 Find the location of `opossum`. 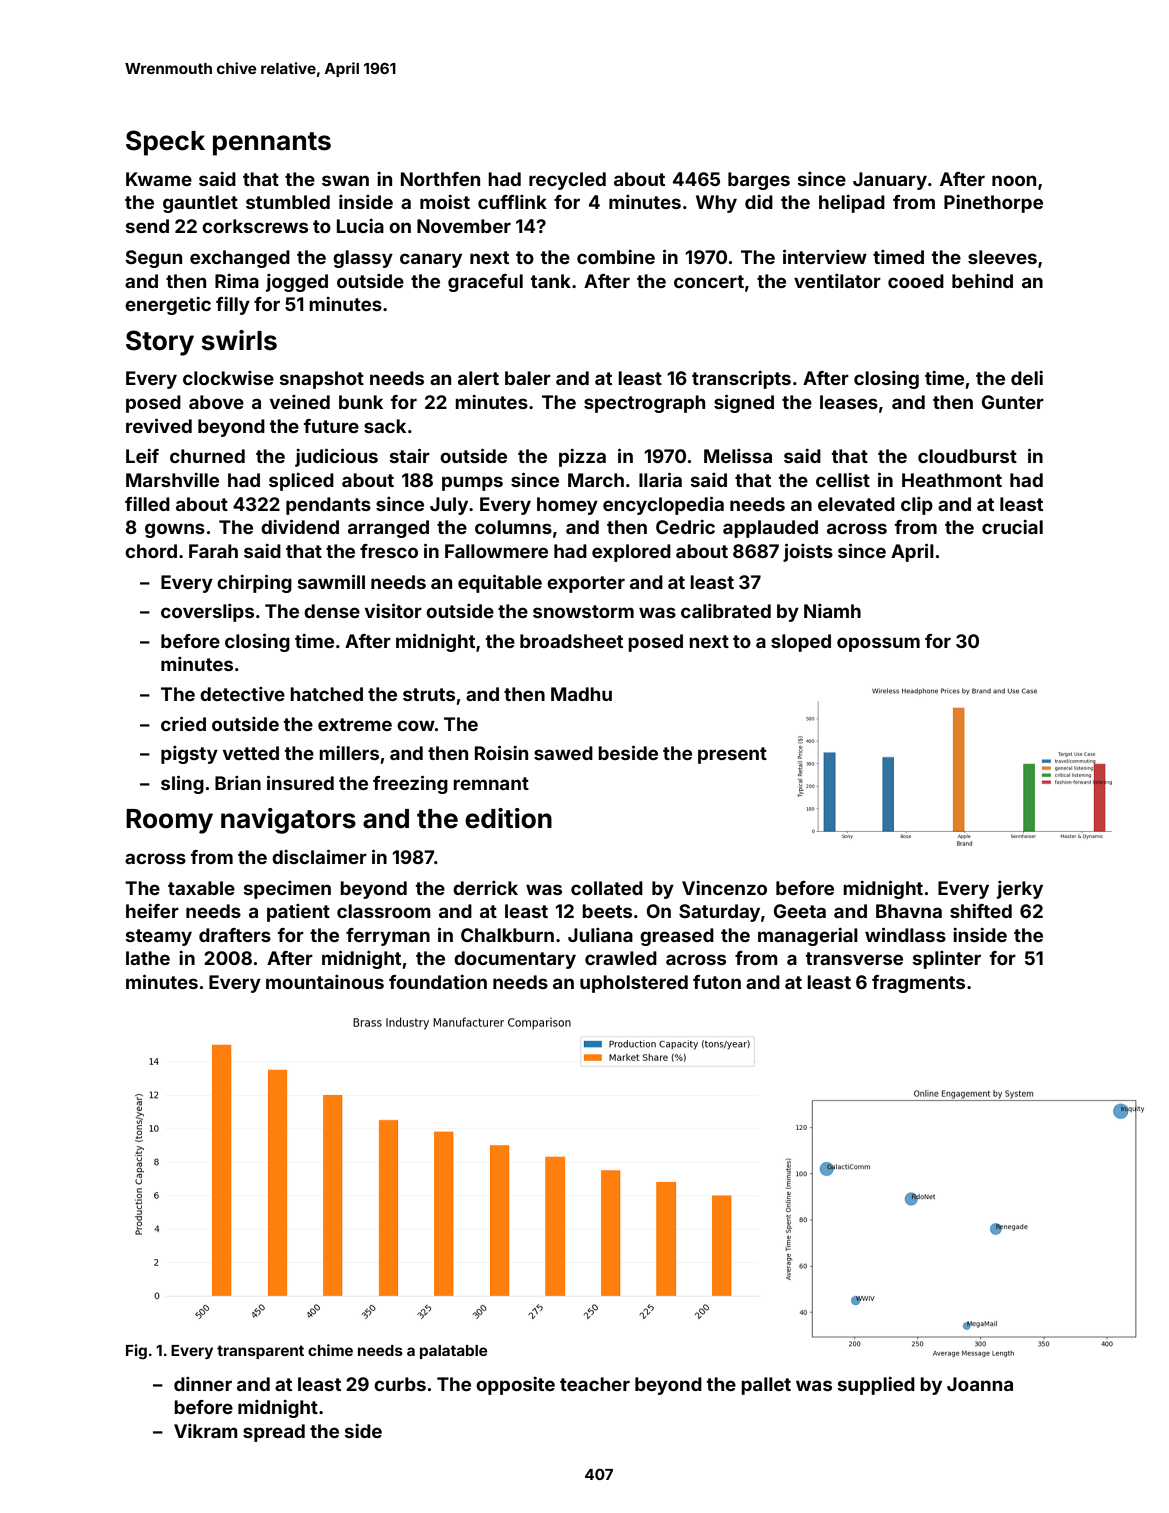

opossum is located at coordinates (878, 644).
